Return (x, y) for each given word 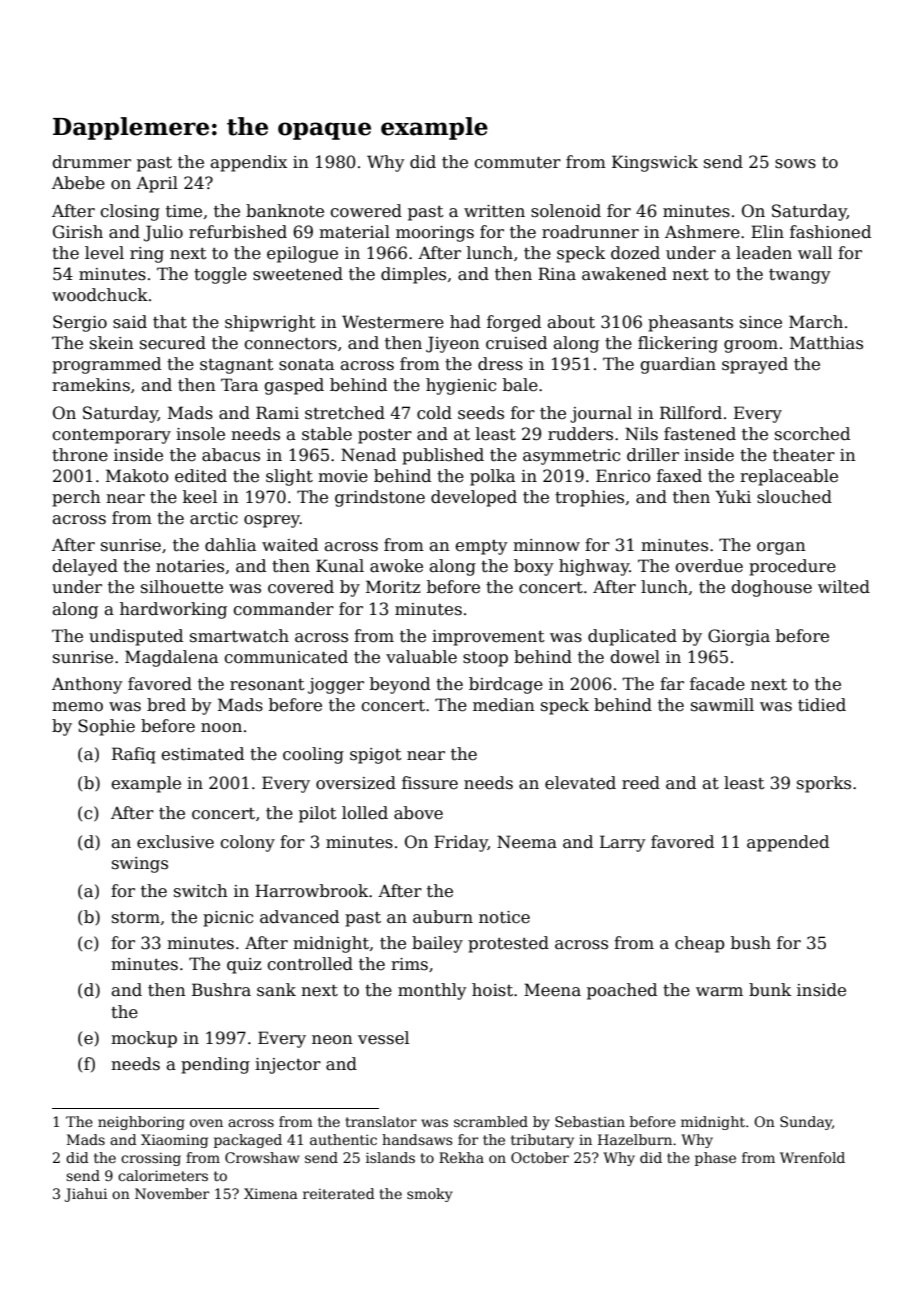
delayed (85, 567)
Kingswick (655, 163)
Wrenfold (812, 1157)
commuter (517, 163)
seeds (481, 413)
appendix (249, 163)
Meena (552, 990)
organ (781, 548)
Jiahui (85, 1195)
